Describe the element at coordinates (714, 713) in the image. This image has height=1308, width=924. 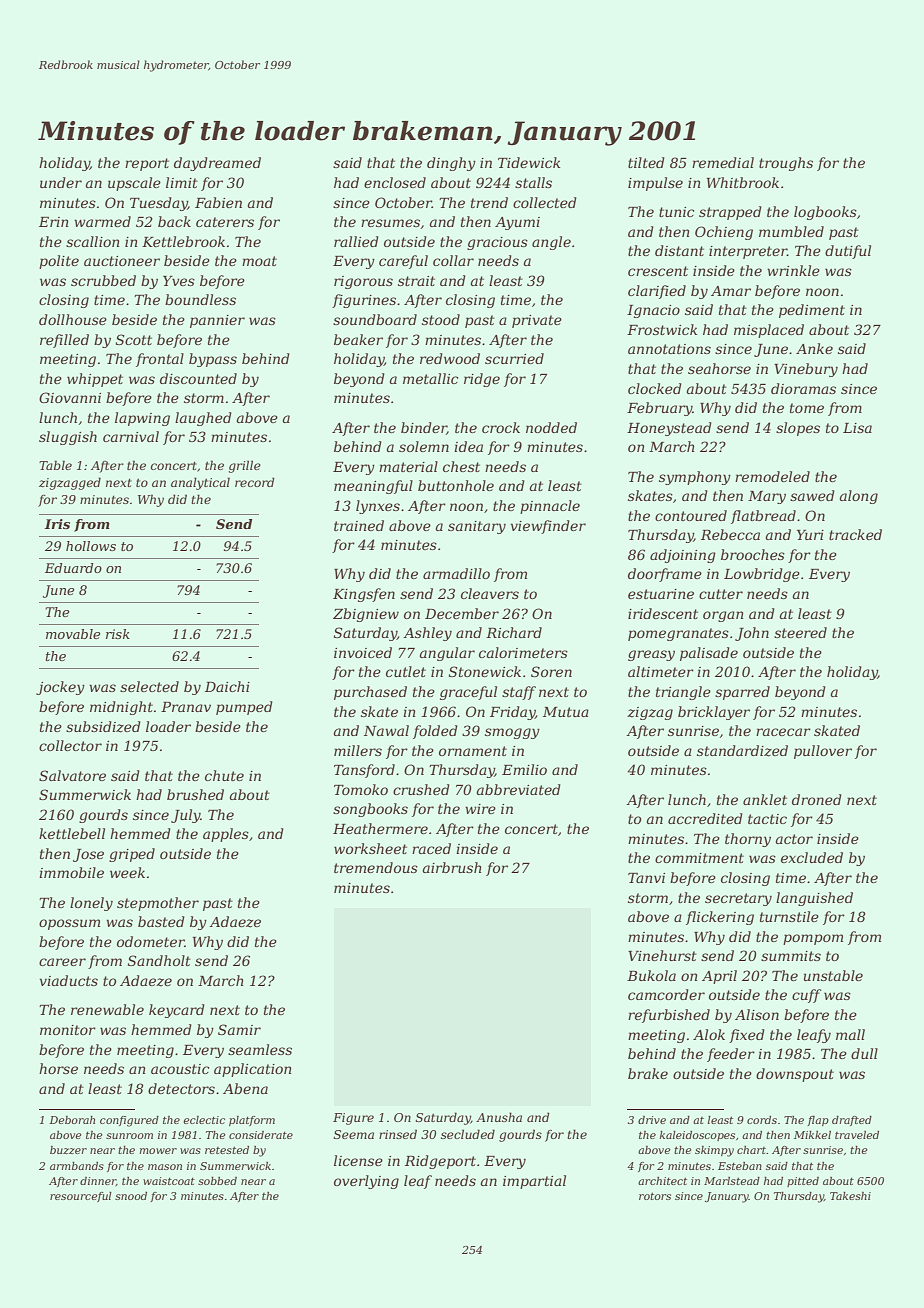
I see `bricklayer` at that location.
